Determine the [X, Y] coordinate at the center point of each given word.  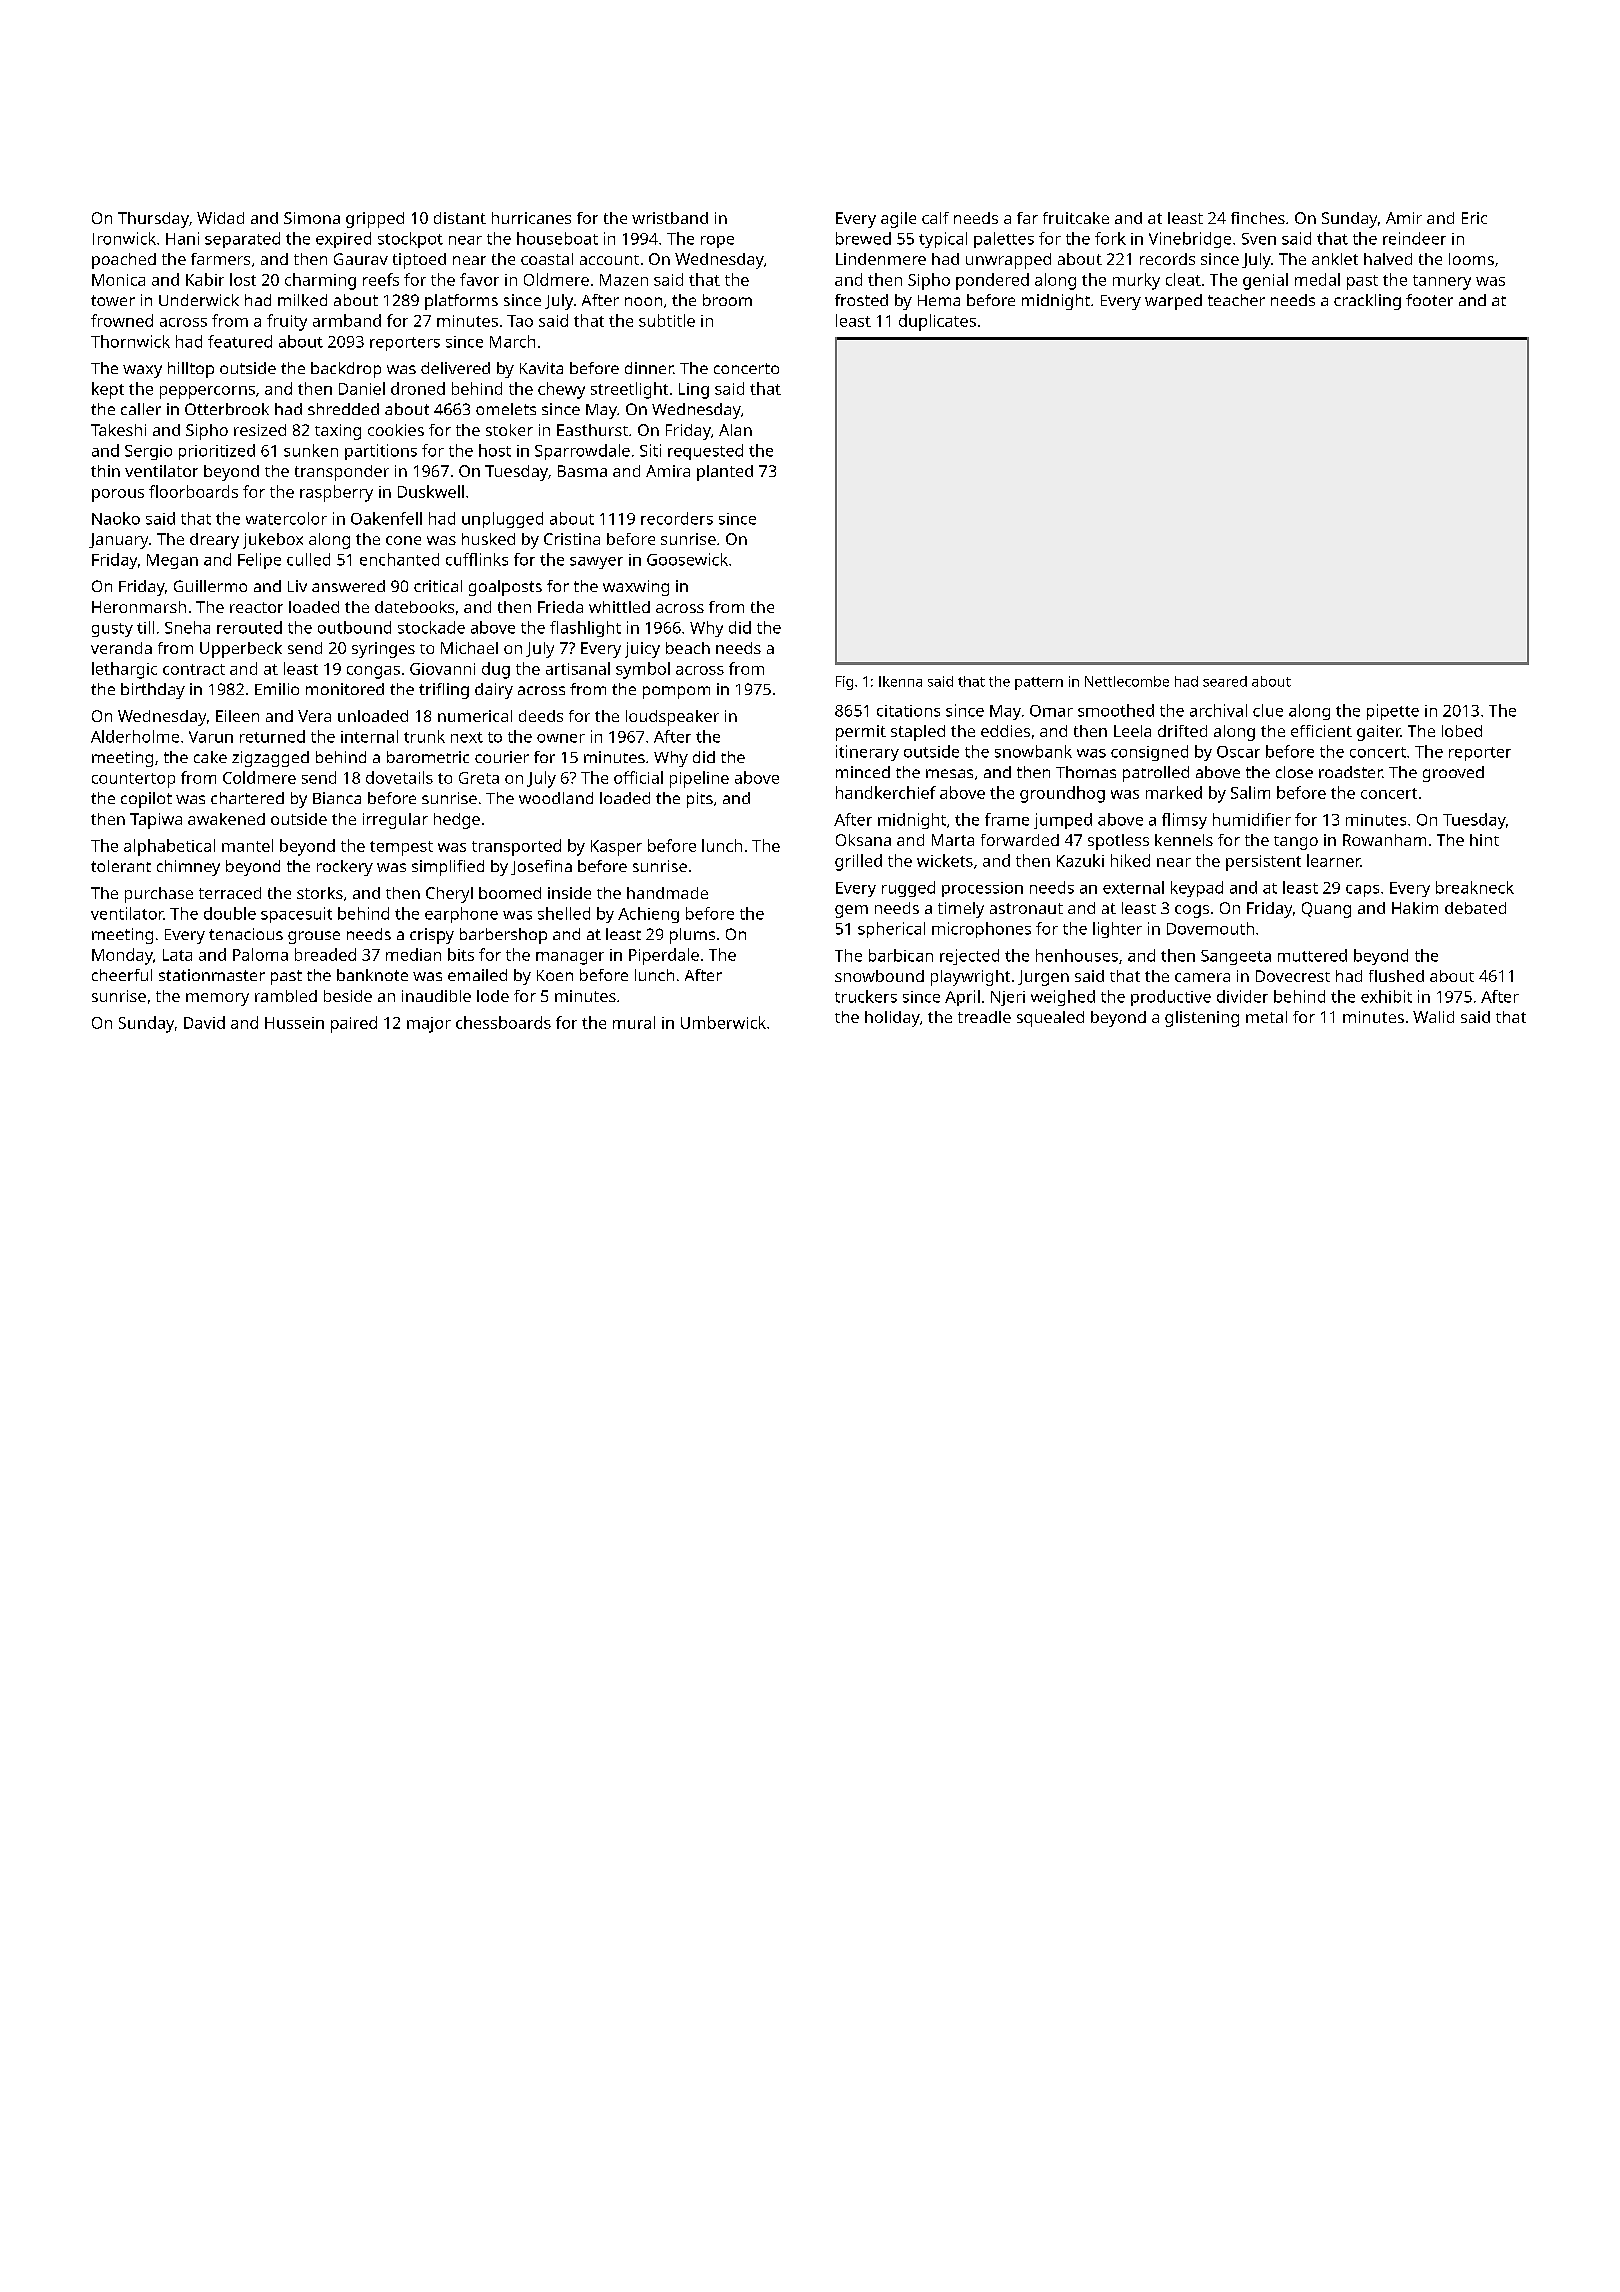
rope [717, 242]
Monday [122, 956]
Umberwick [723, 1022]
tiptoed [419, 261]
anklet [1335, 259]
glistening [1202, 1019]
